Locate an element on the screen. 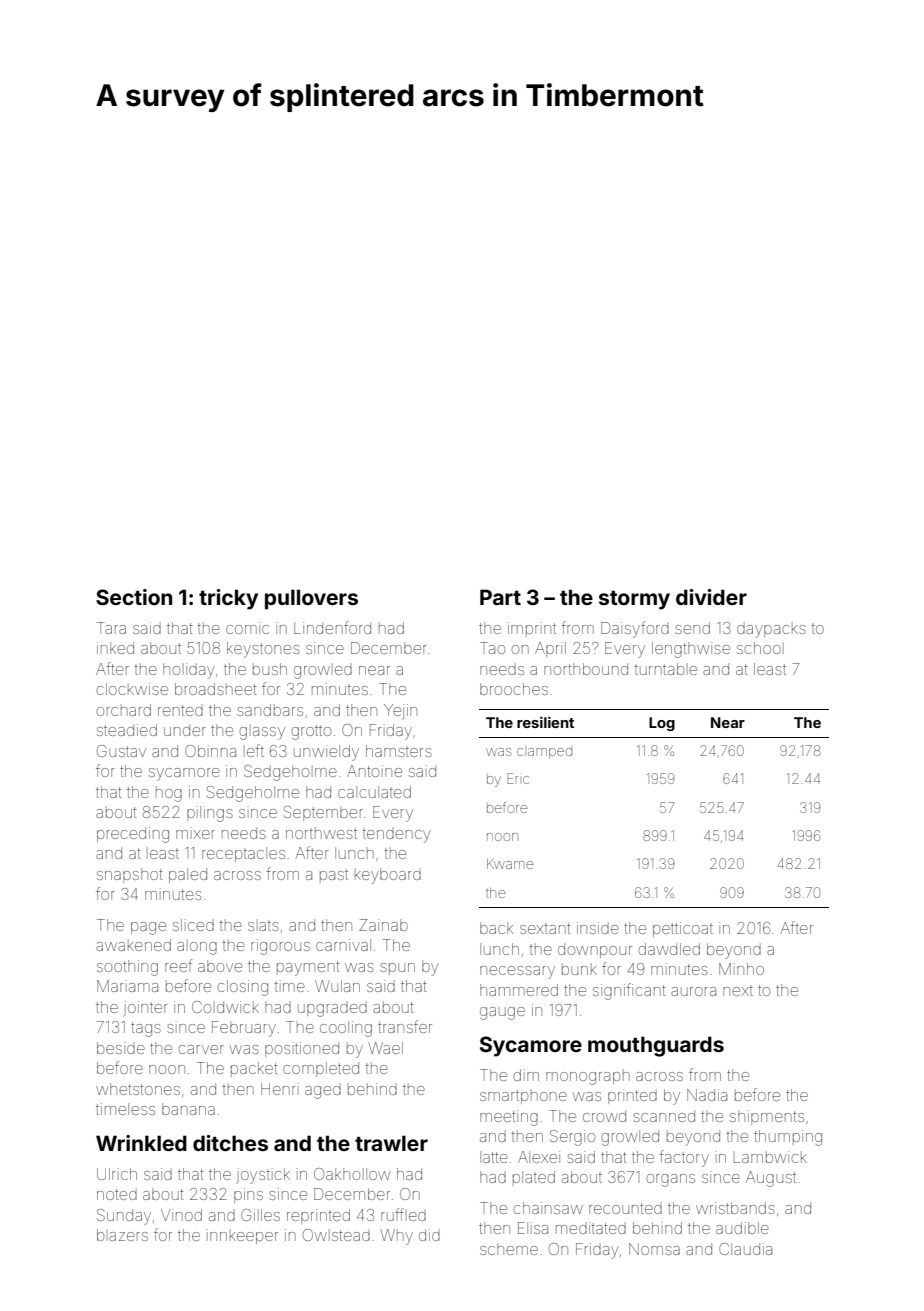 Image resolution: width=924 pixels, height=1311 pixels. Part is located at coordinates (500, 597).
